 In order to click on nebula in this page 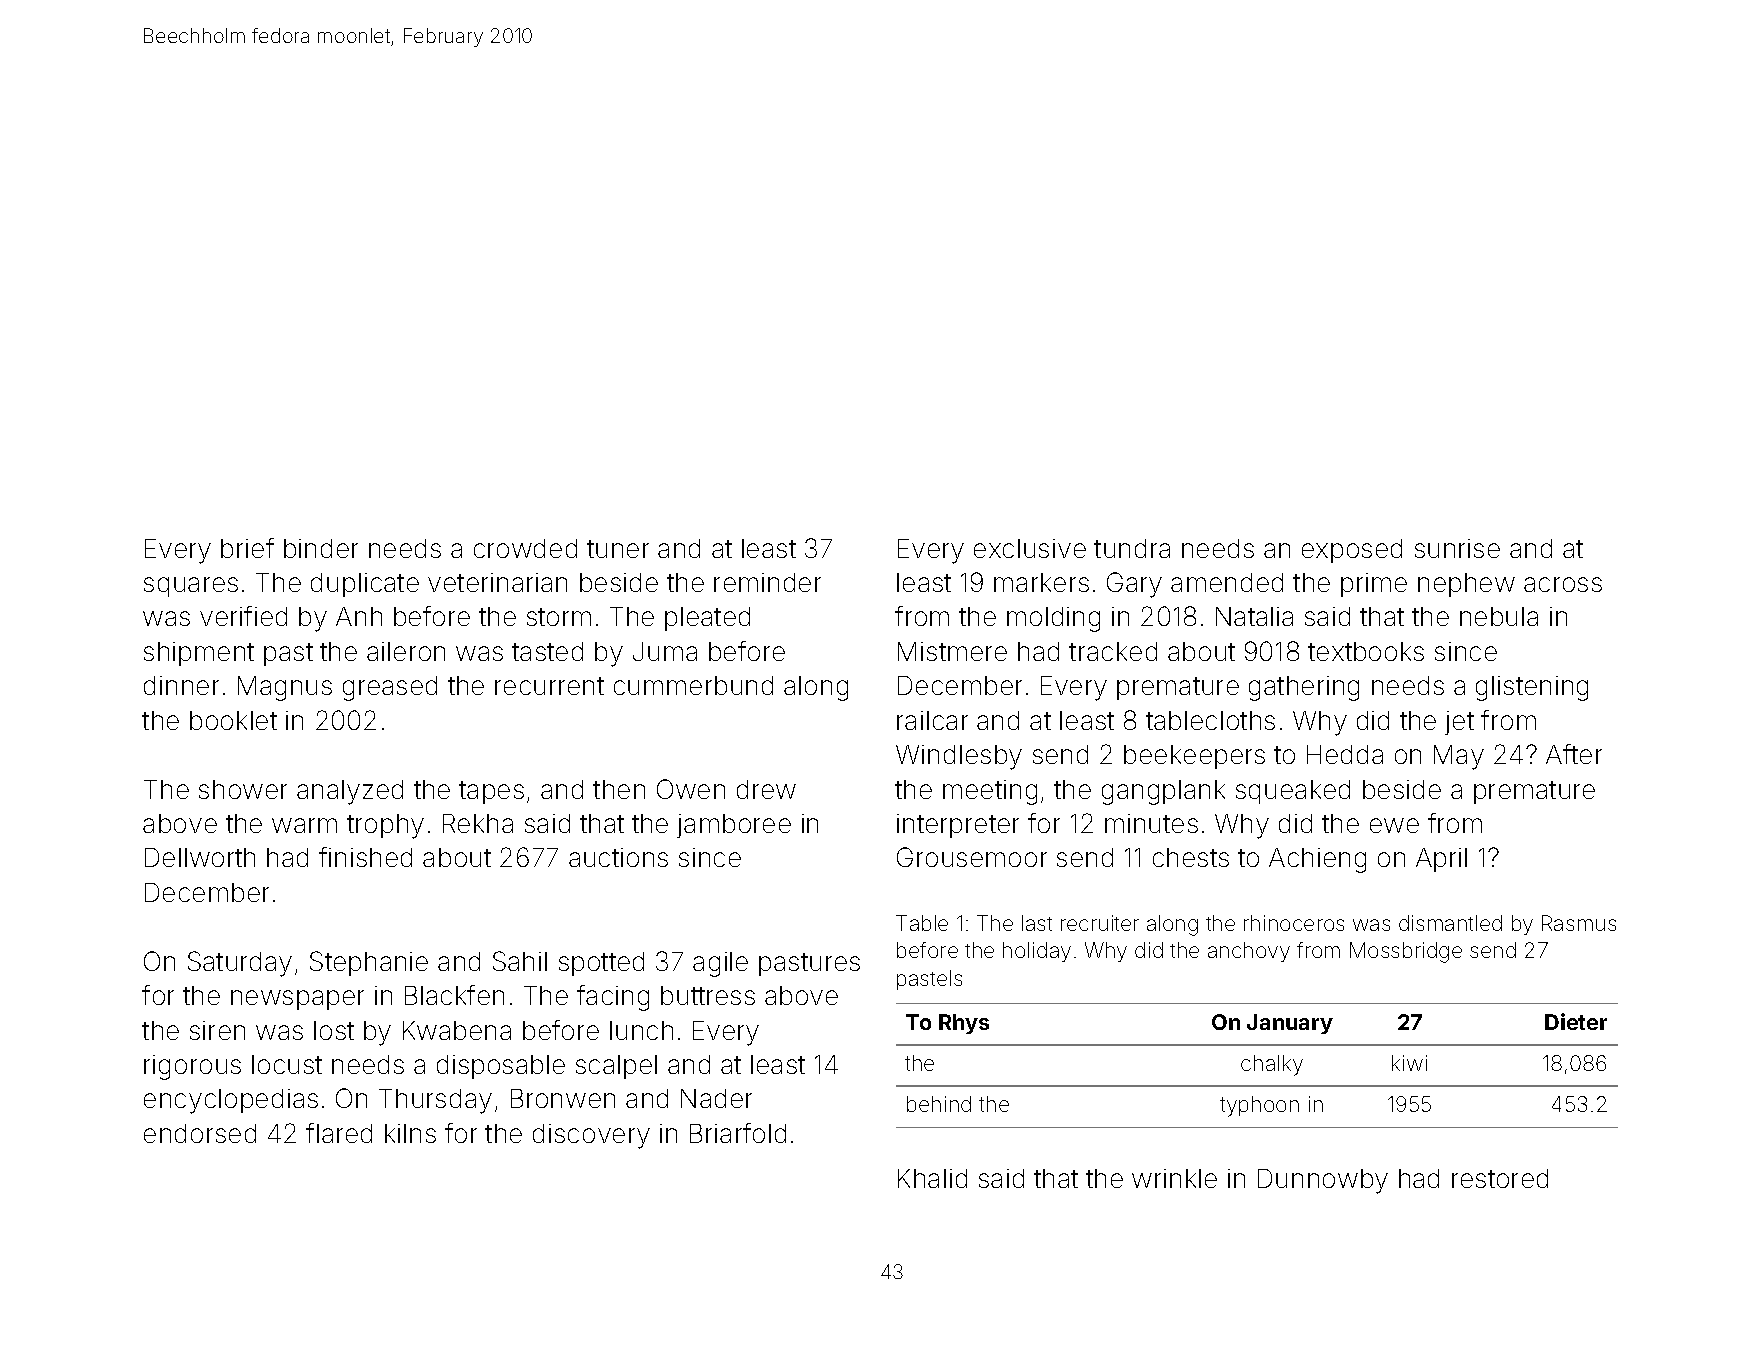, I will do `click(1499, 616)`.
